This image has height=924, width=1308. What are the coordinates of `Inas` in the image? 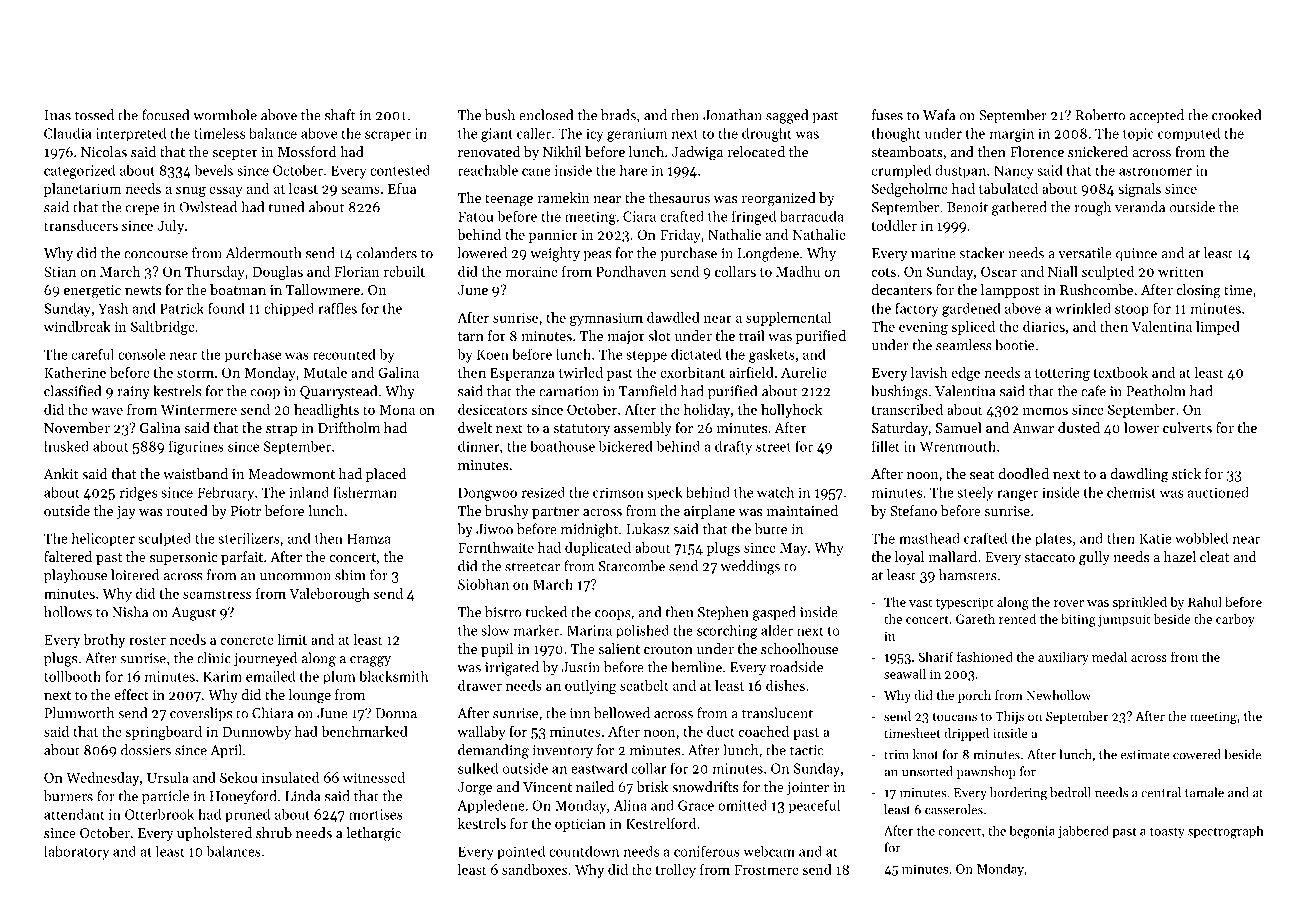 It's located at (57, 115).
